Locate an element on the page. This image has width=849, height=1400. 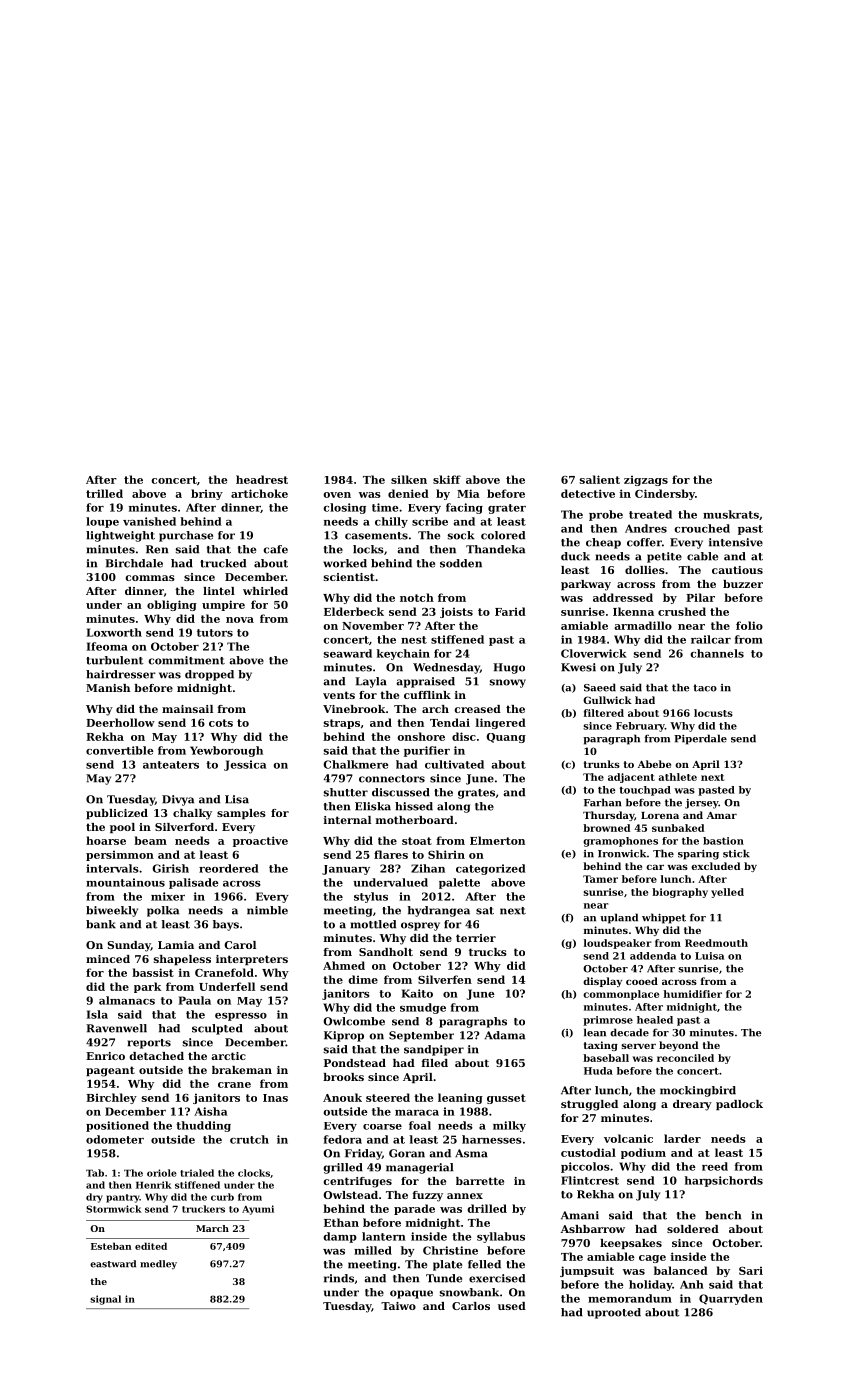
bench is located at coordinates (723, 1215).
